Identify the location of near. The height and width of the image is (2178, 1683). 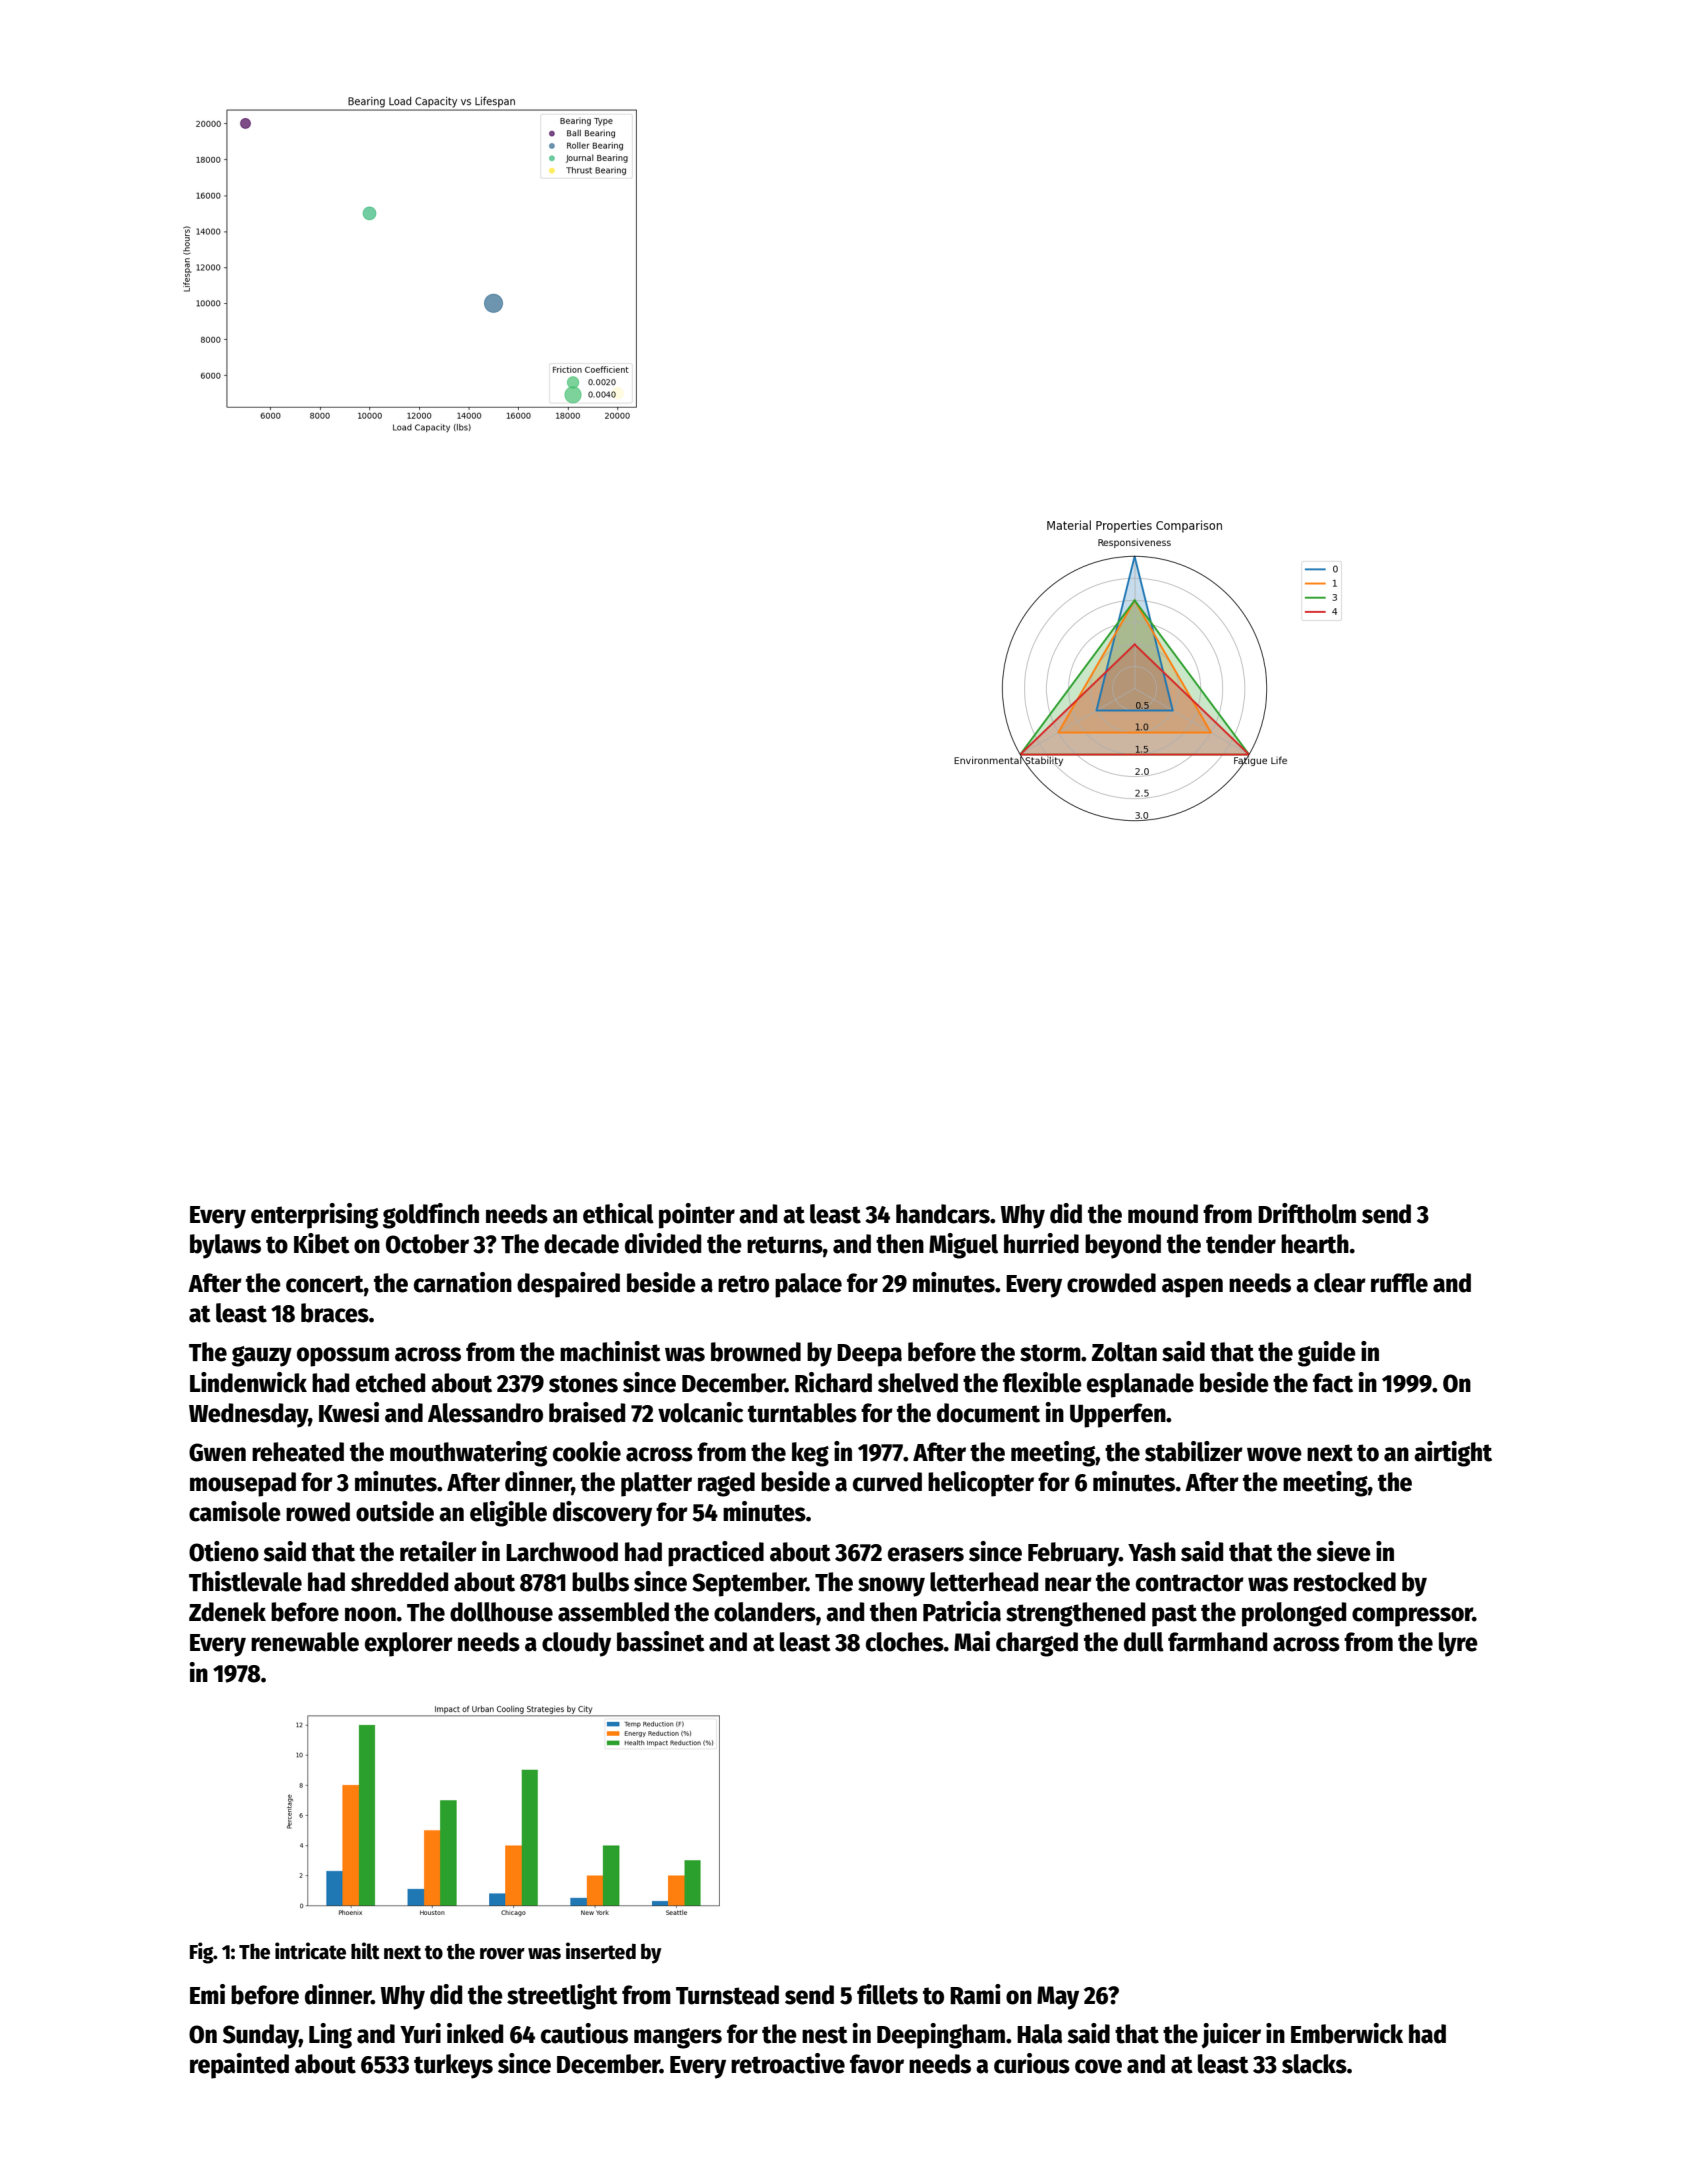
(1068, 1584).
